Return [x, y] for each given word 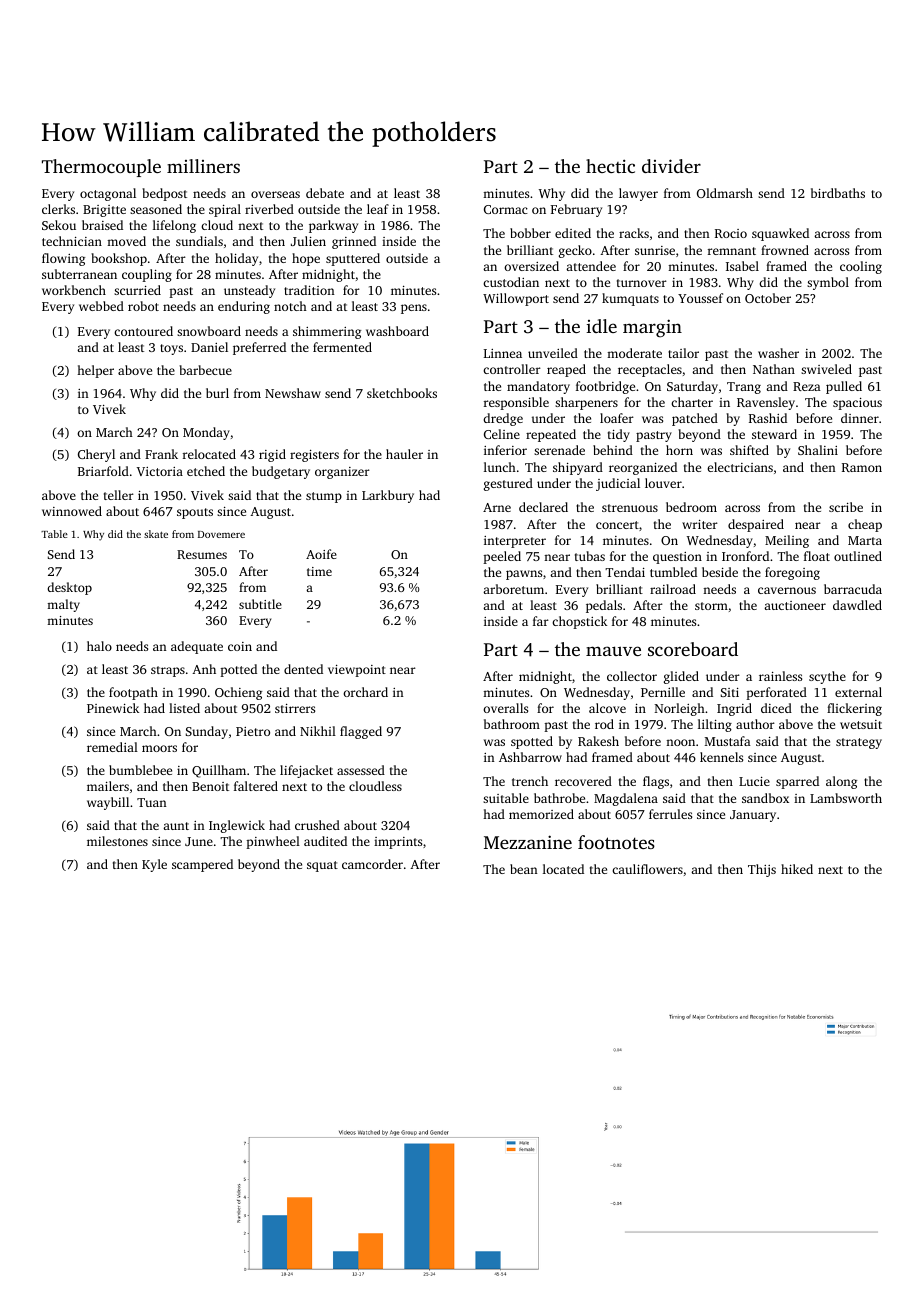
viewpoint [357, 671]
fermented [342, 347]
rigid [272, 455]
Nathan [774, 369]
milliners [203, 166]
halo [99, 646]
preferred [259, 348]
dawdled [857, 605]
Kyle [154, 865]
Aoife [321, 554]
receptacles [650, 370]
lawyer [638, 194]
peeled [502, 557]
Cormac [506, 209]
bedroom [691, 507]
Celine [502, 434]
